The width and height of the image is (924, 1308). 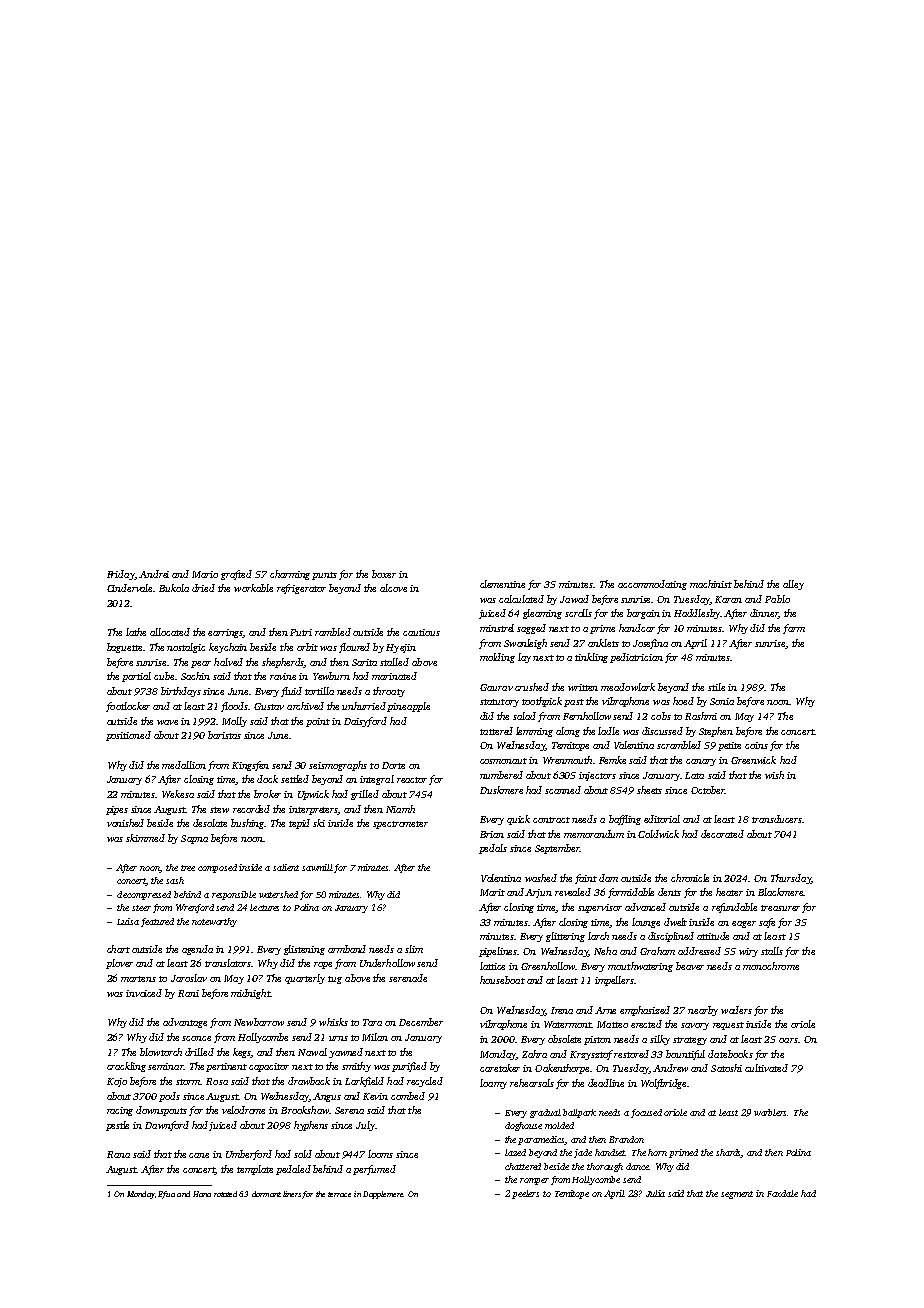 I want to click on editorial, so click(x=662, y=819).
